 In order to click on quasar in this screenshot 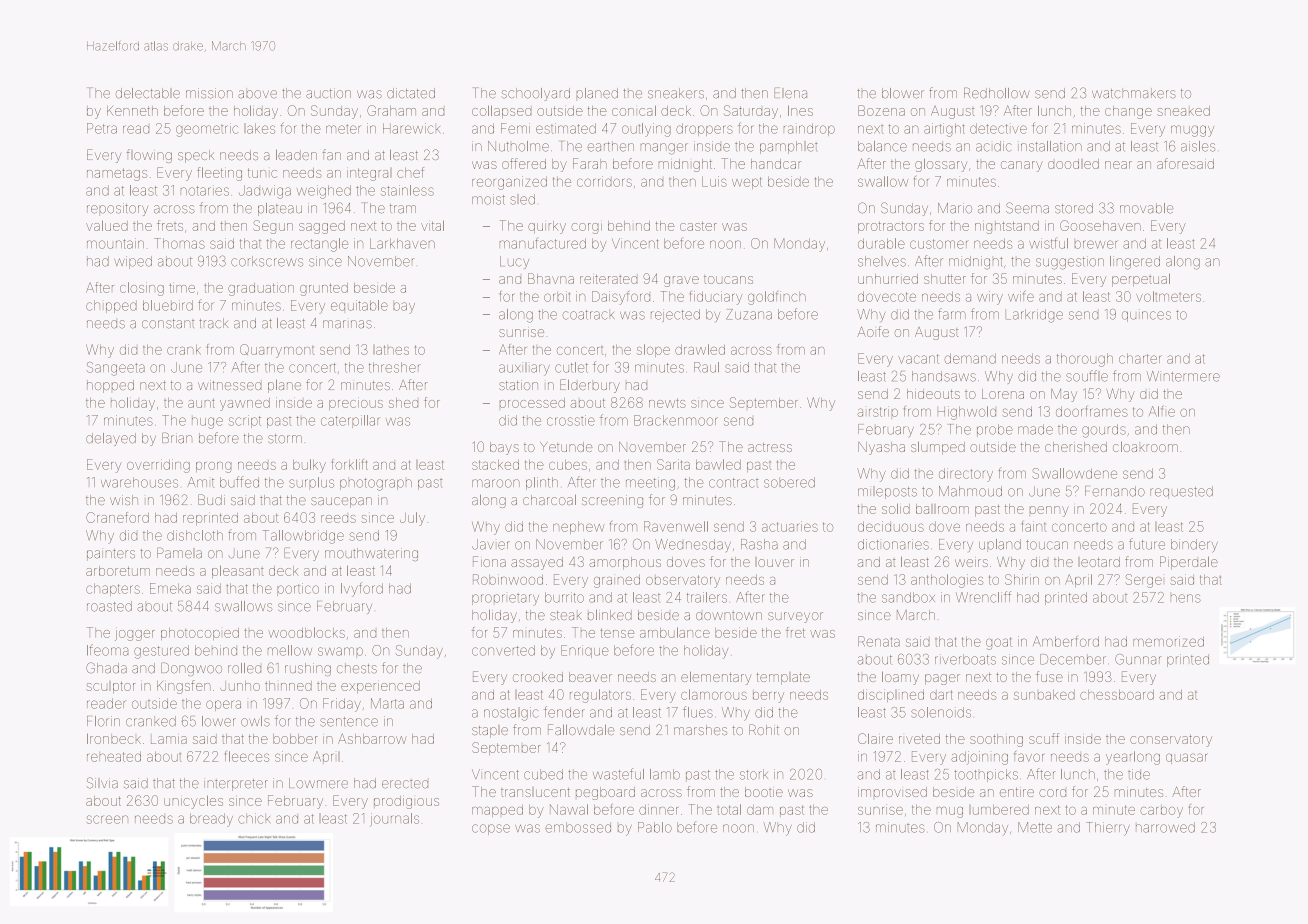, I will do `click(1187, 758)`.
